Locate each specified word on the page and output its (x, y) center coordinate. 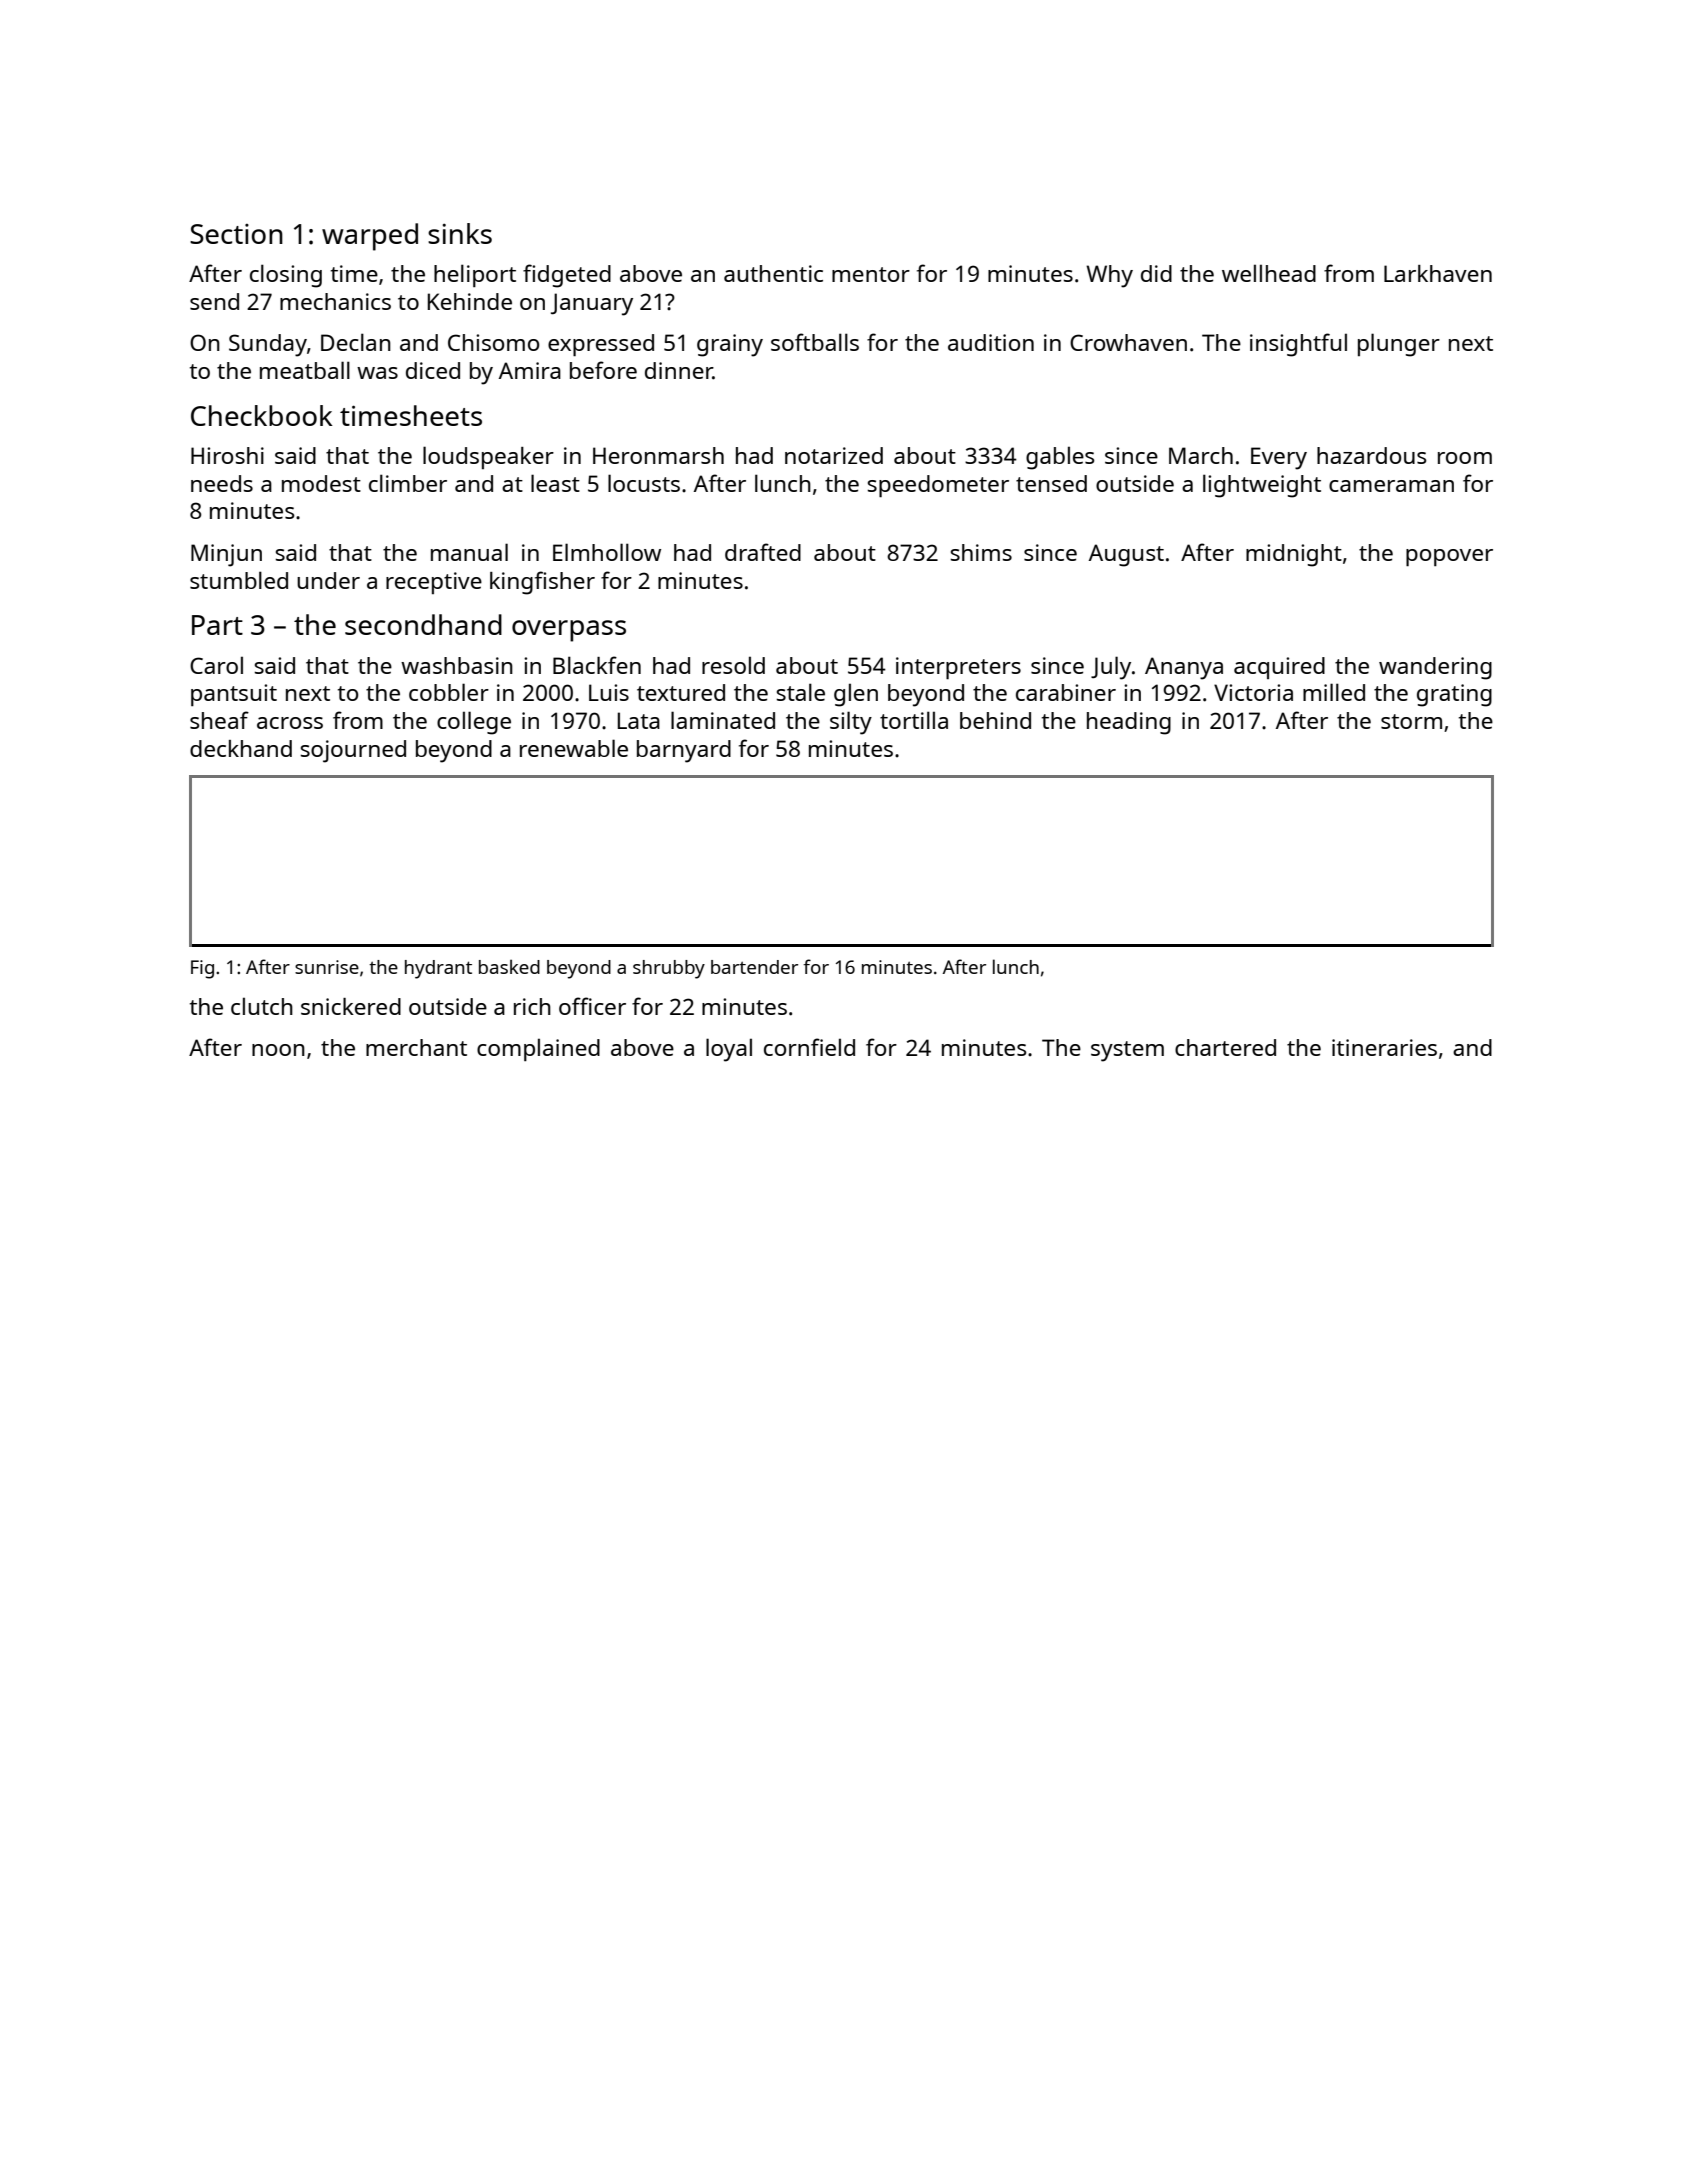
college (474, 723)
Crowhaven (1128, 342)
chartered (1225, 1047)
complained (538, 1049)
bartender (754, 967)
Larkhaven (1438, 273)
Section (236, 234)
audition (991, 342)
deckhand (241, 748)
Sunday (268, 345)
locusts (644, 483)
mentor (871, 274)
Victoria (1253, 692)
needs (222, 483)
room (1465, 458)
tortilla (914, 720)
